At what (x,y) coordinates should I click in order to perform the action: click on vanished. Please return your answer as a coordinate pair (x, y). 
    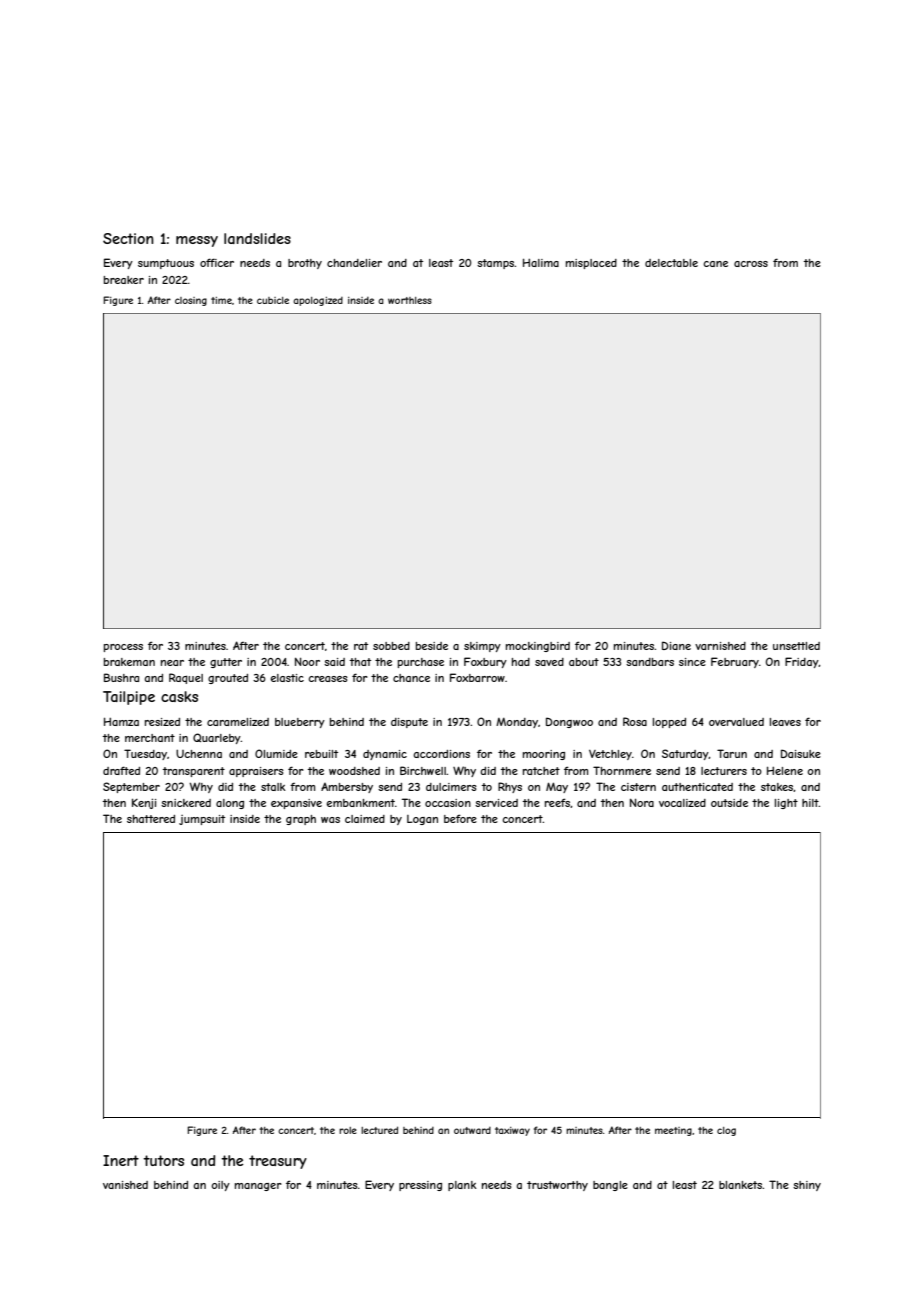
    Looking at the image, I should click on (125, 1185).
